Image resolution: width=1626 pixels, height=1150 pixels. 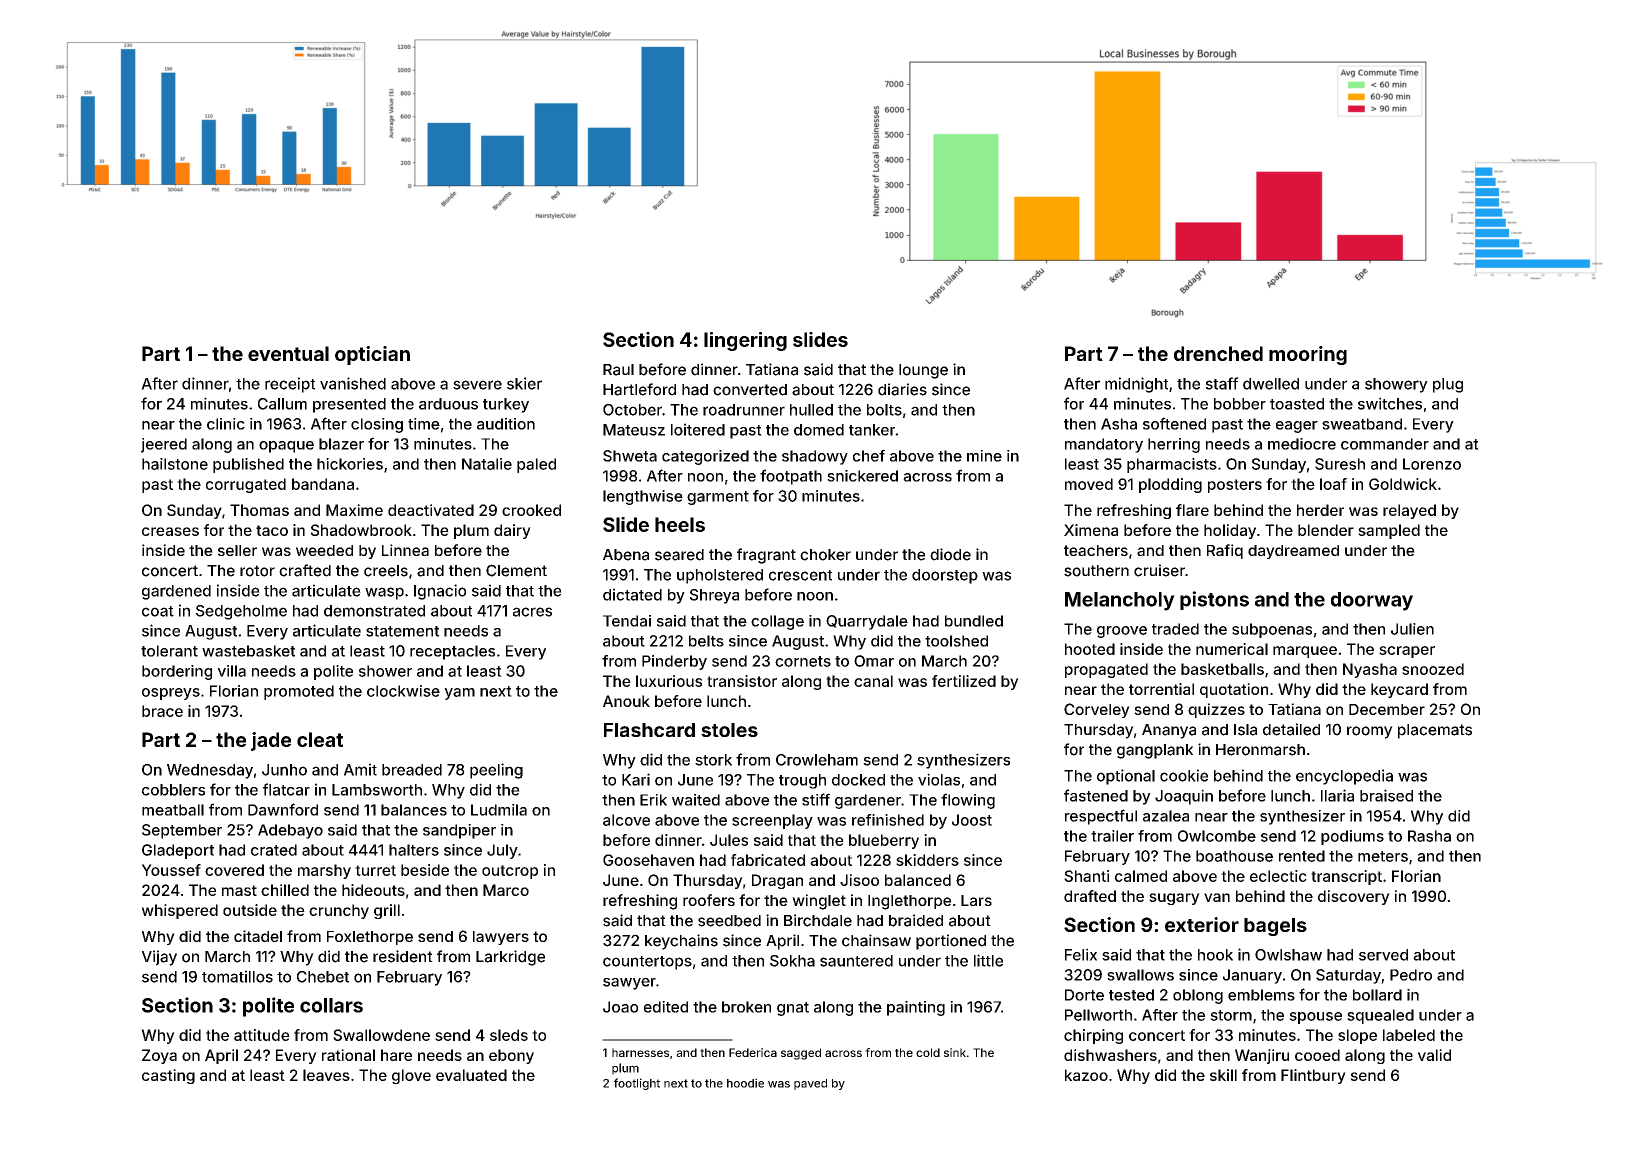 I want to click on sleds, so click(x=509, y=1035).
